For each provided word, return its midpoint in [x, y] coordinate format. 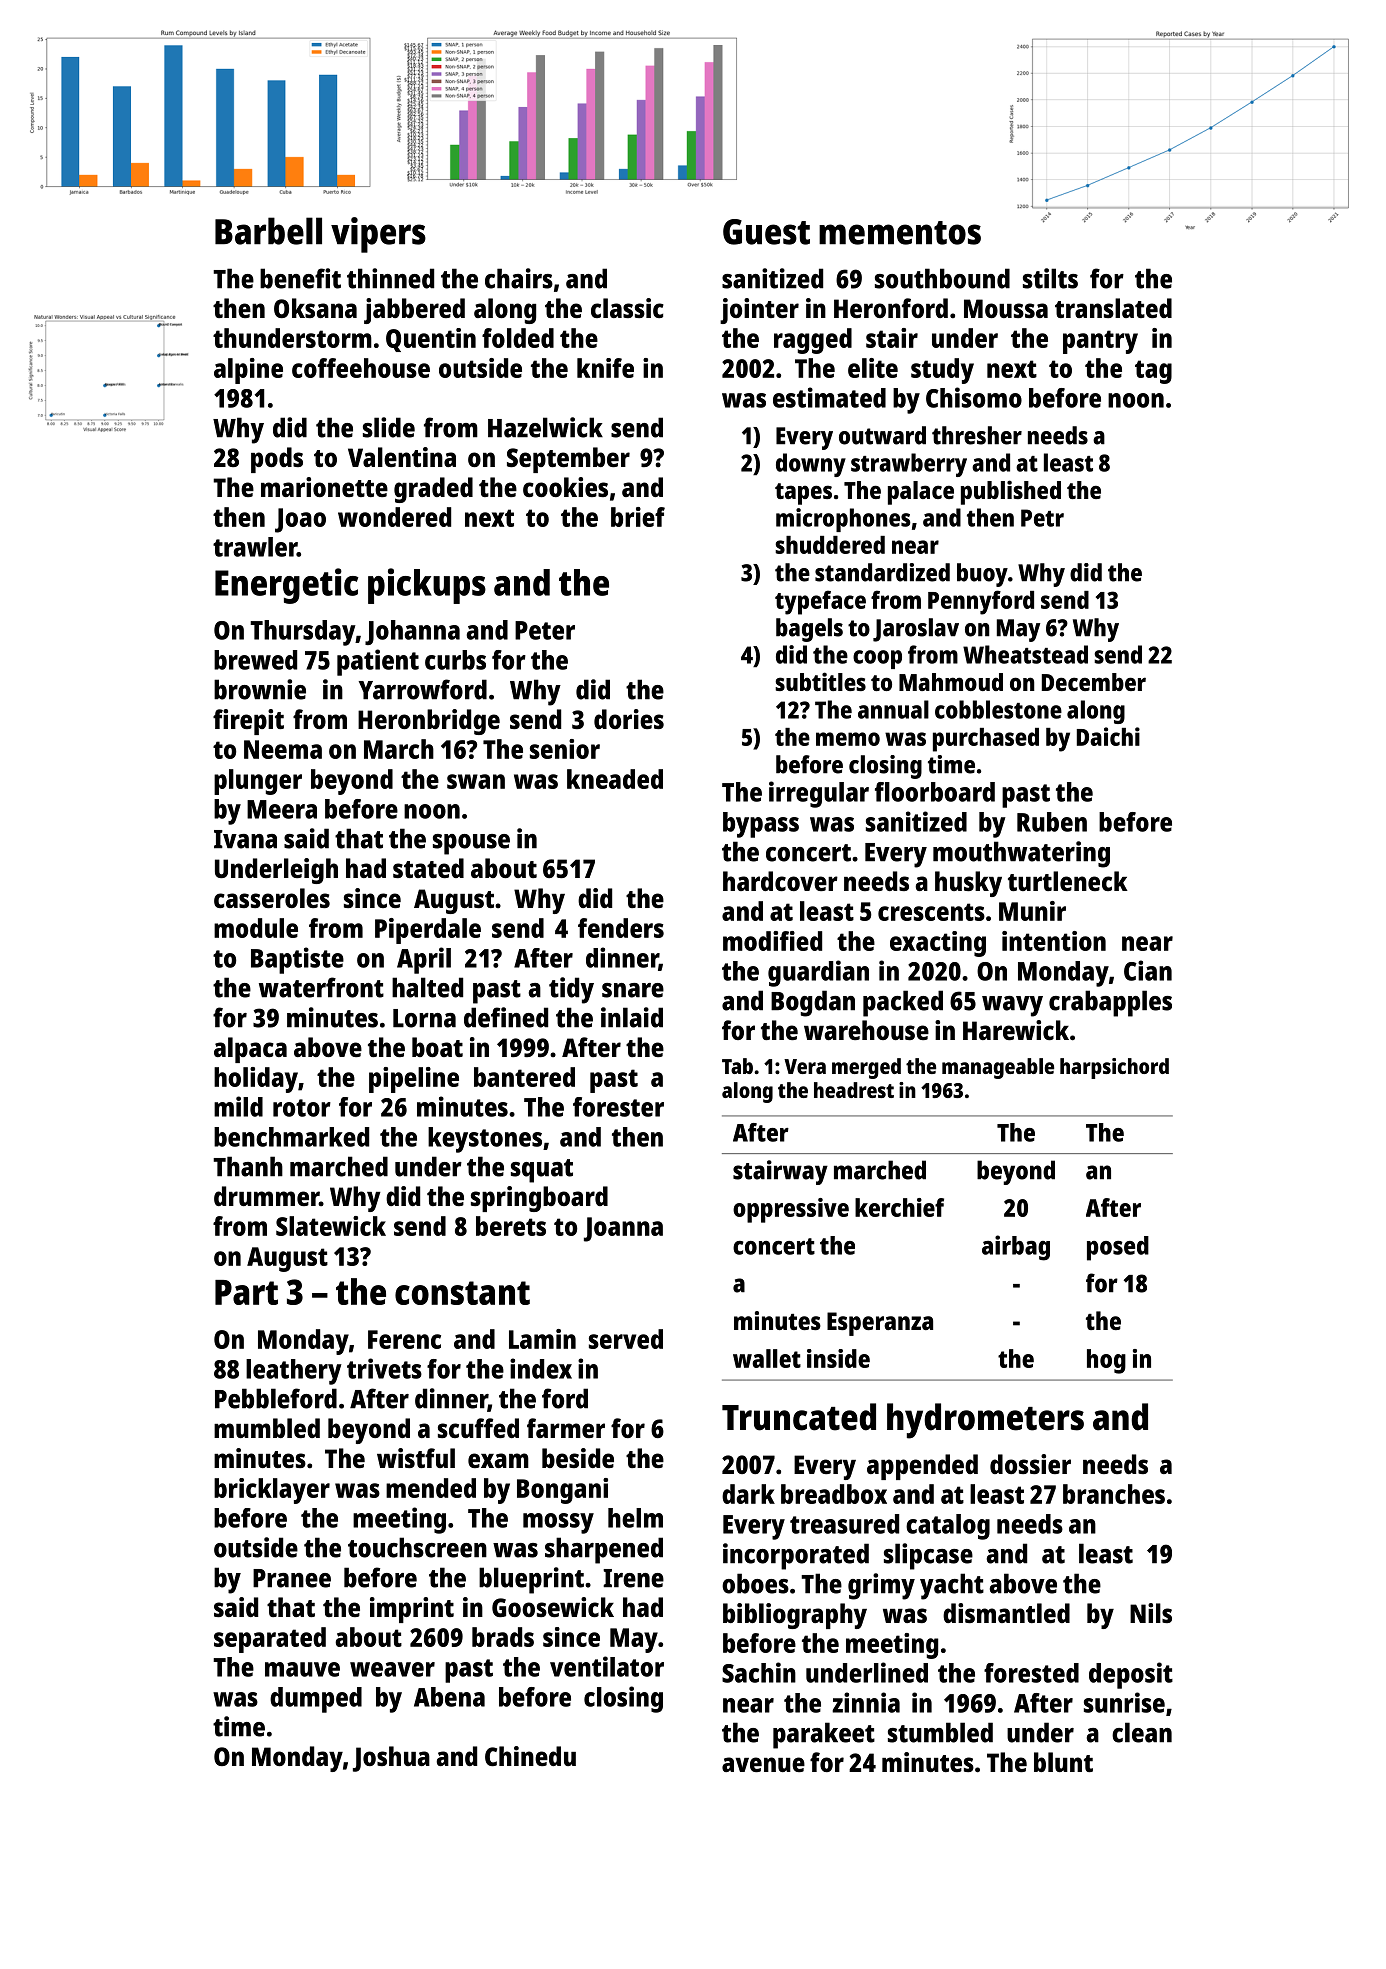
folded [518, 338]
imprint [412, 1610]
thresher [977, 435]
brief [638, 517]
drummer [266, 1196]
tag [1153, 372]
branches [1114, 1494]
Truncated [799, 1417]
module [256, 928]
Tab [737, 1066]
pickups [427, 586]
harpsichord [1114, 1068]
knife [605, 368]
